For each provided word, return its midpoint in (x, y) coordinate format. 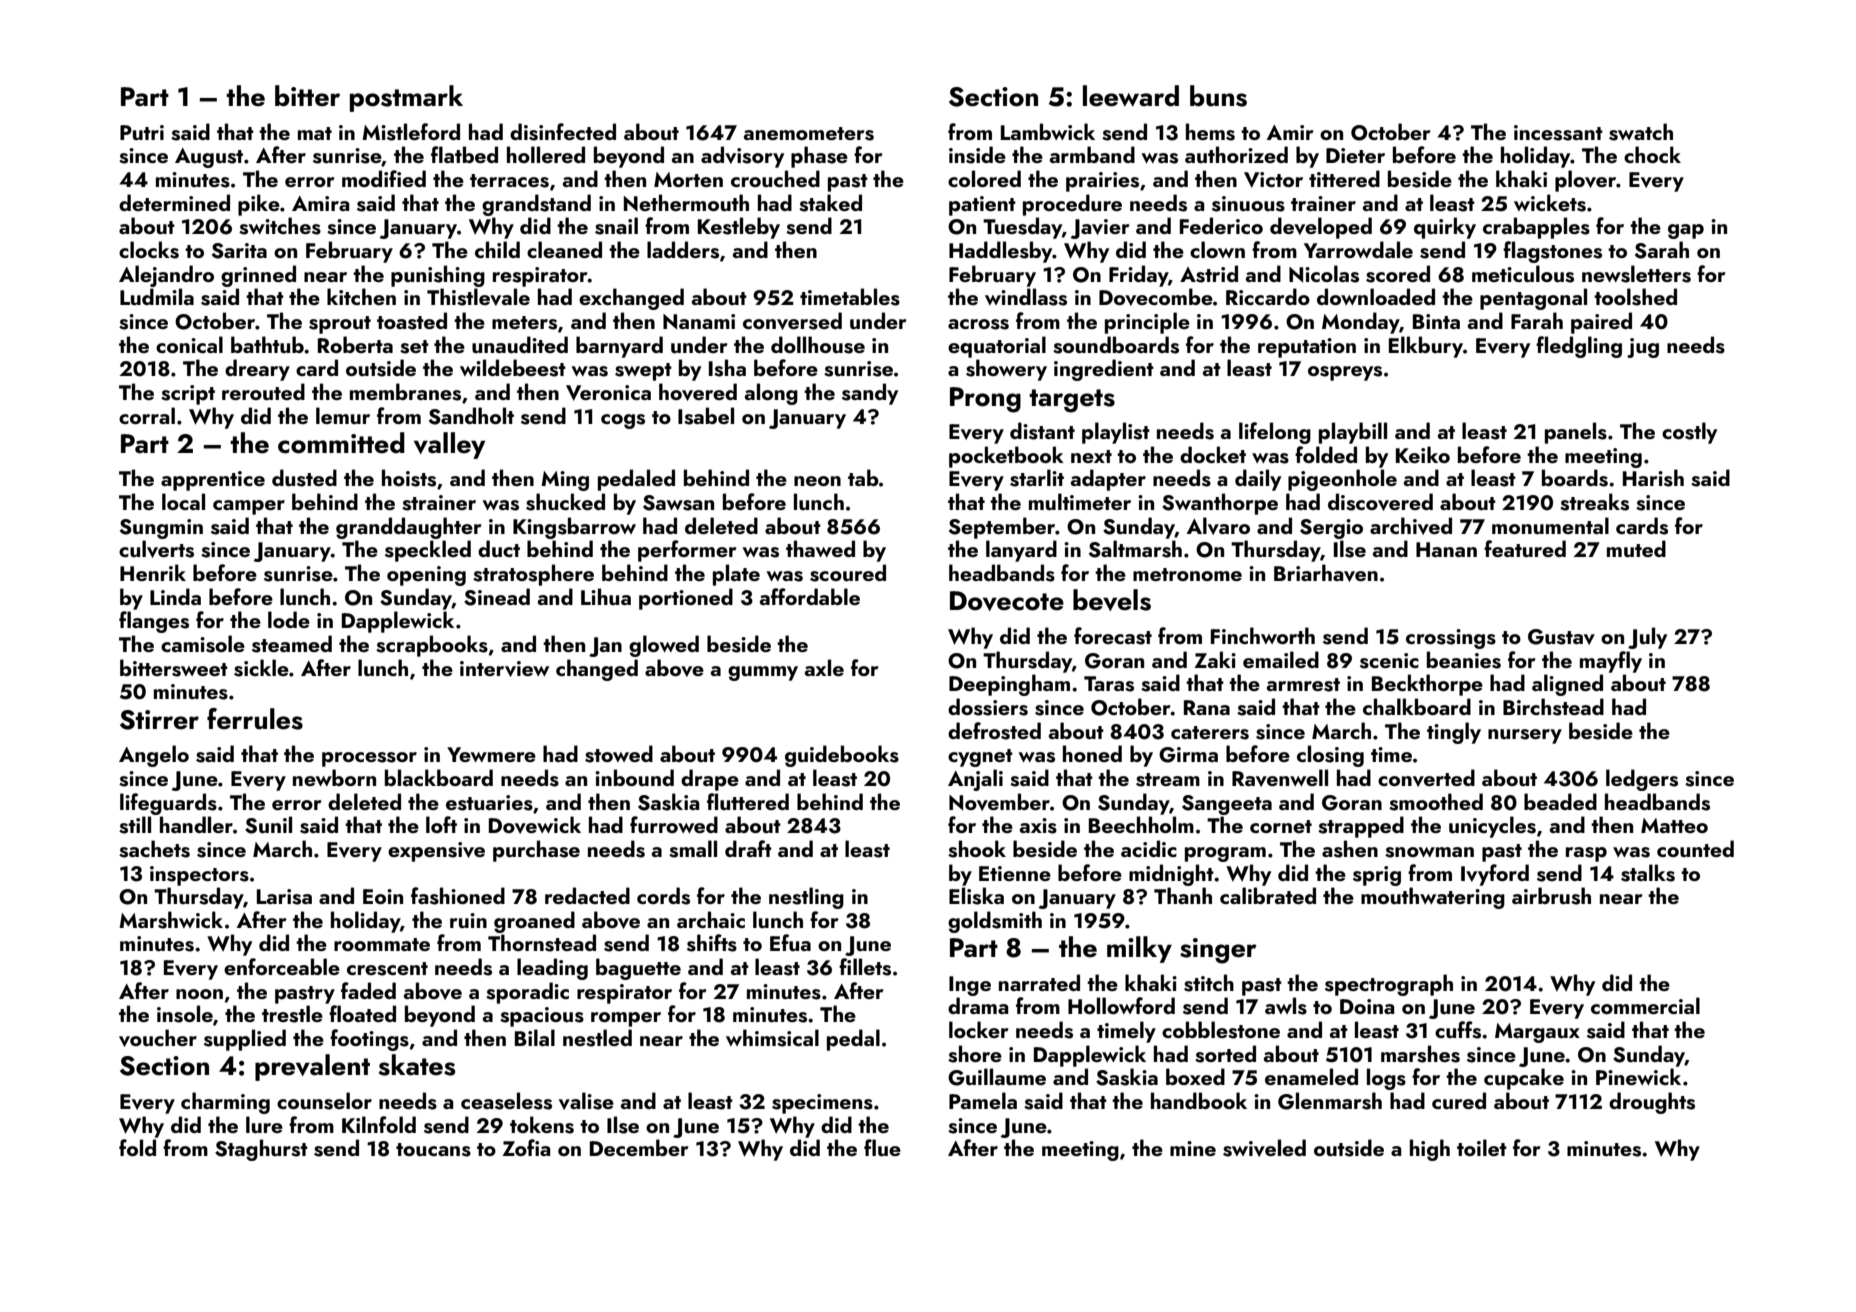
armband (1092, 154)
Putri (142, 132)
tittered (1344, 178)
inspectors (199, 876)
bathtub (267, 344)
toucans (433, 1150)
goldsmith (995, 922)
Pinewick (1638, 1076)
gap (1686, 231)
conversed (792, 321)
